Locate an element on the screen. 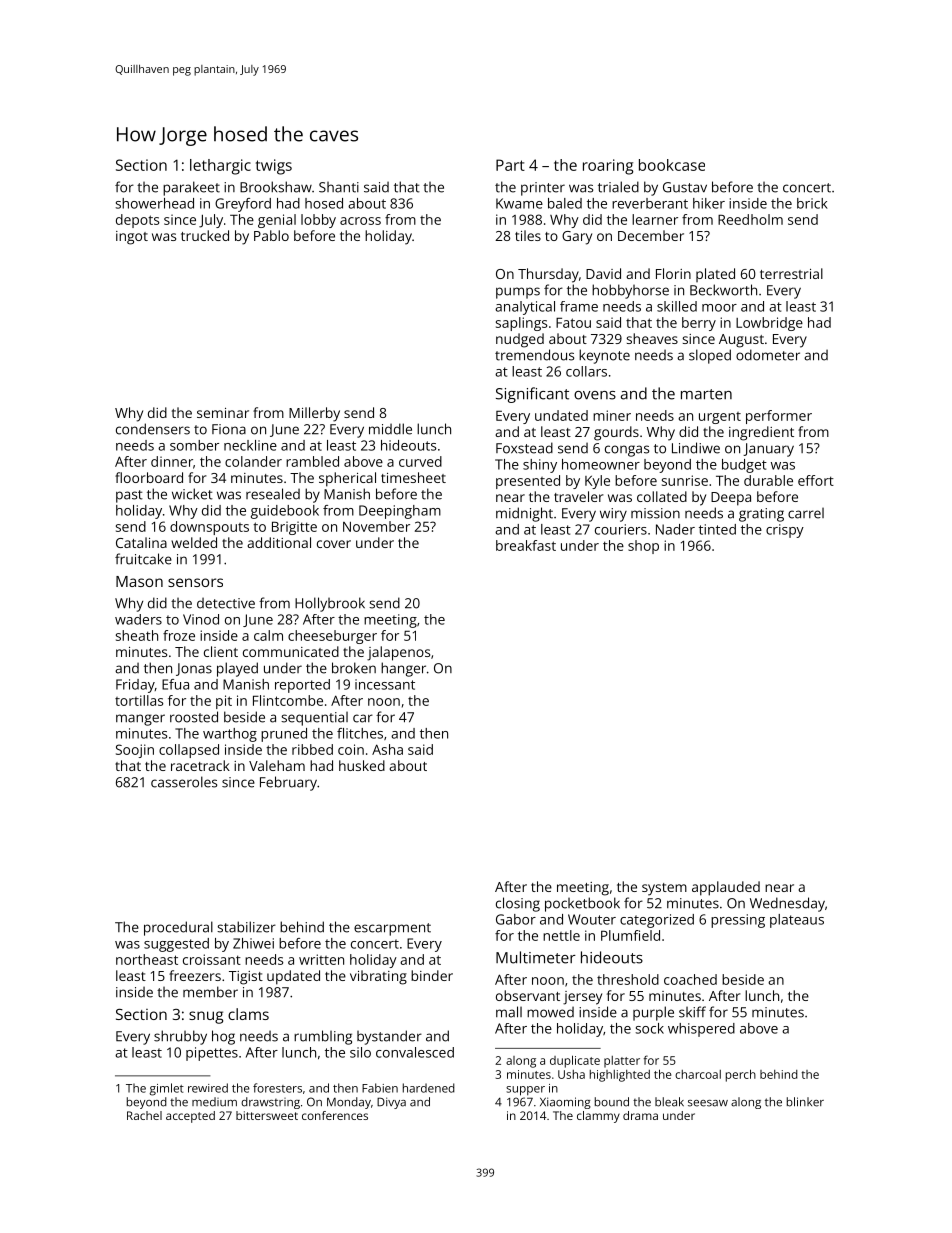 The height and width of the screenshot is (1233, 952). hardened is located at coordinates (429, 1088).
